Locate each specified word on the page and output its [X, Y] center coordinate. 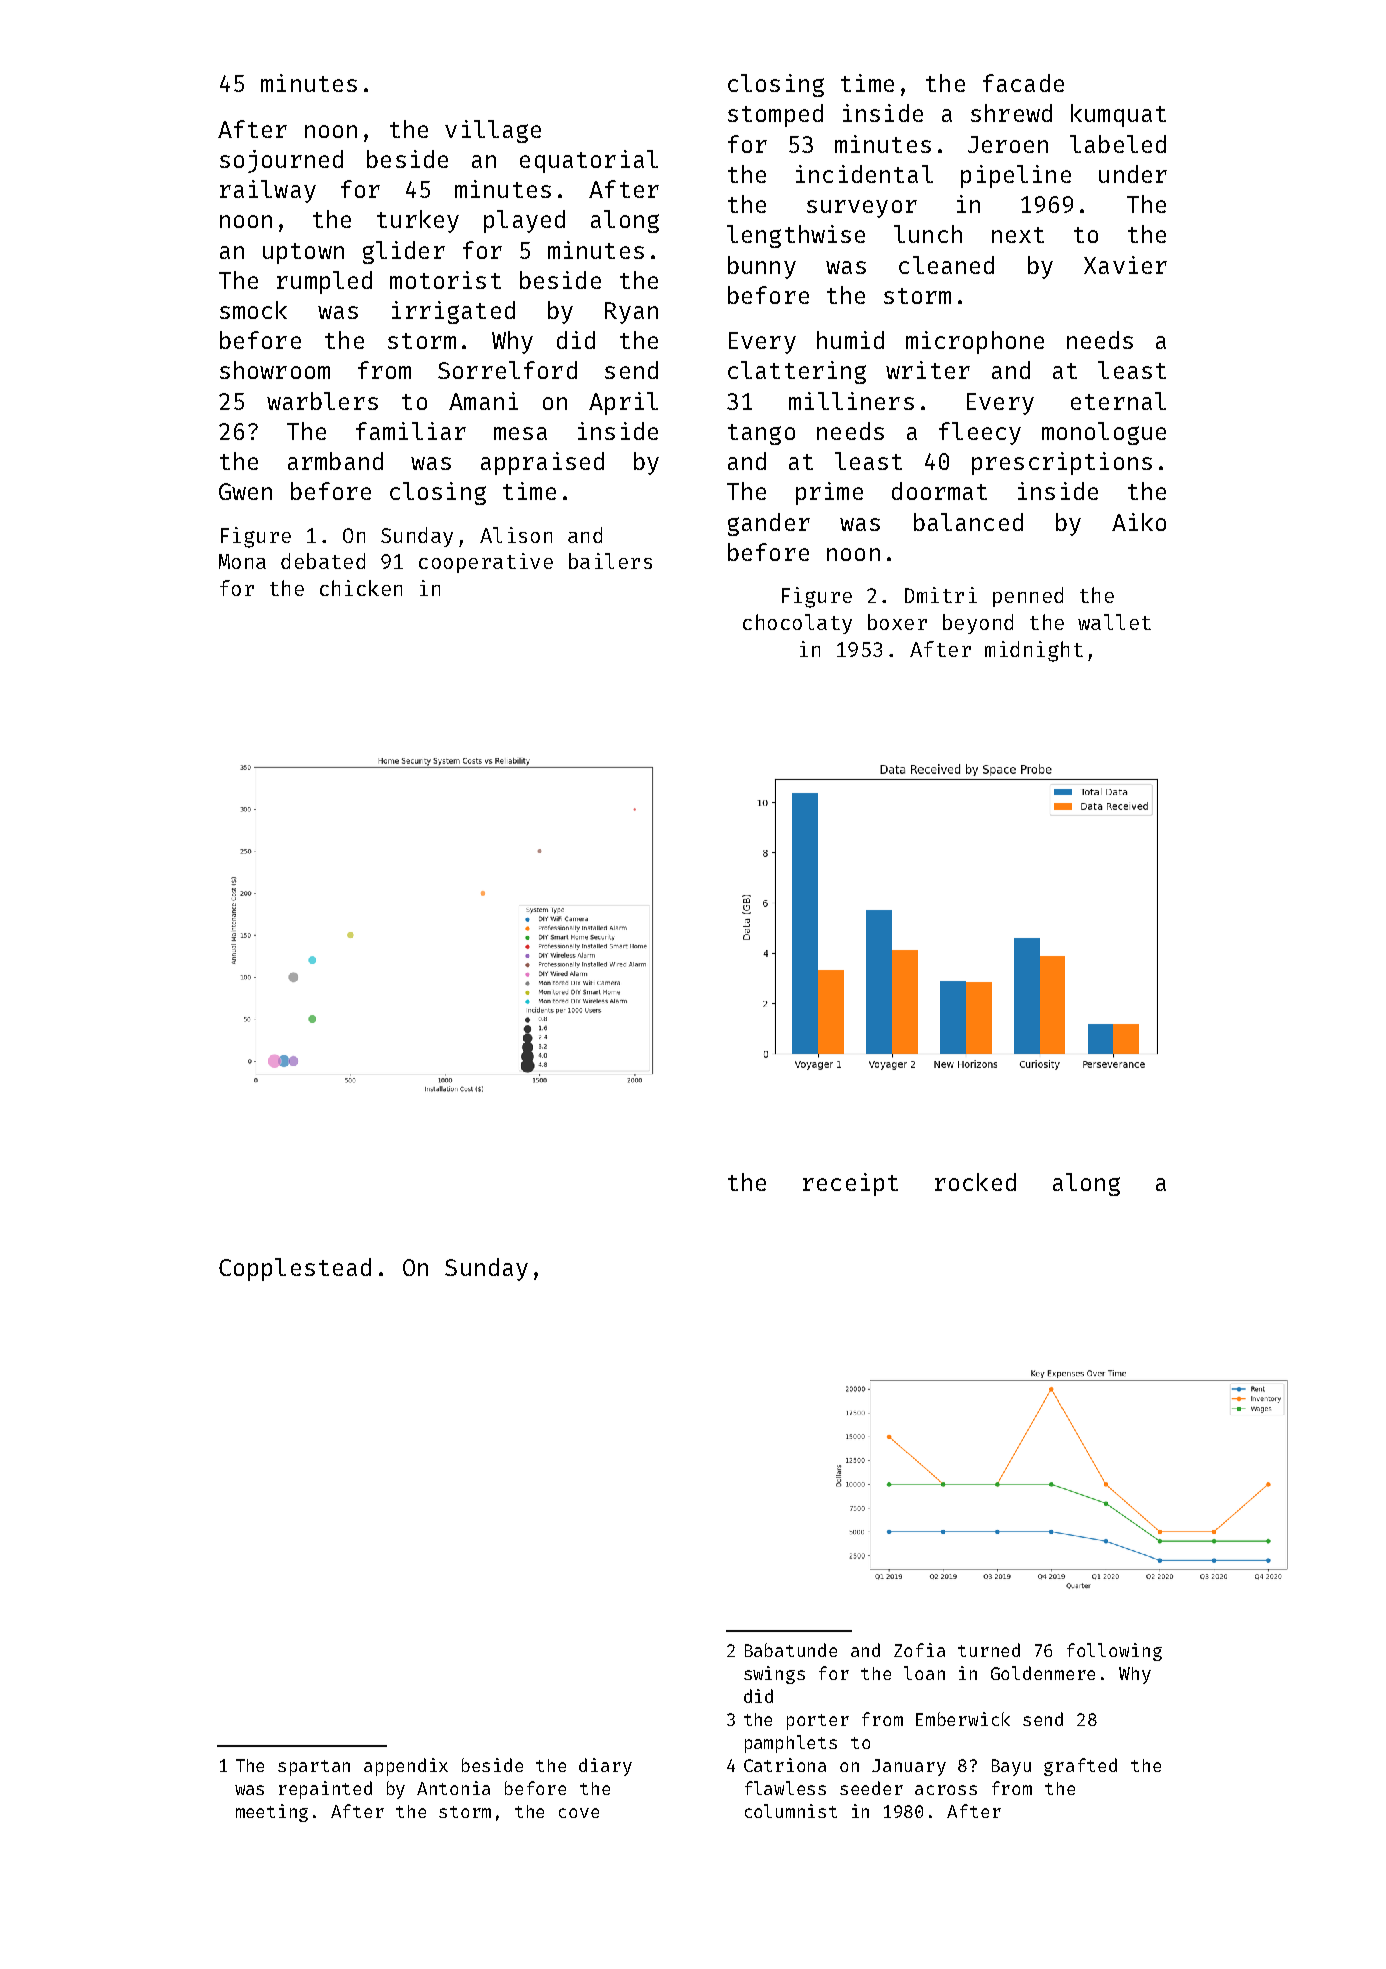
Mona [242, 561]
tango [761, 434]
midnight [1034, 651]
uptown [303, 253]
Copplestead [295, 1269]
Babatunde [791, 1650]
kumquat [1118, 115]
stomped [775, 115]
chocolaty [797, 624]
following [1114, 1652]
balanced [968, 522]
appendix [406, 1767]
